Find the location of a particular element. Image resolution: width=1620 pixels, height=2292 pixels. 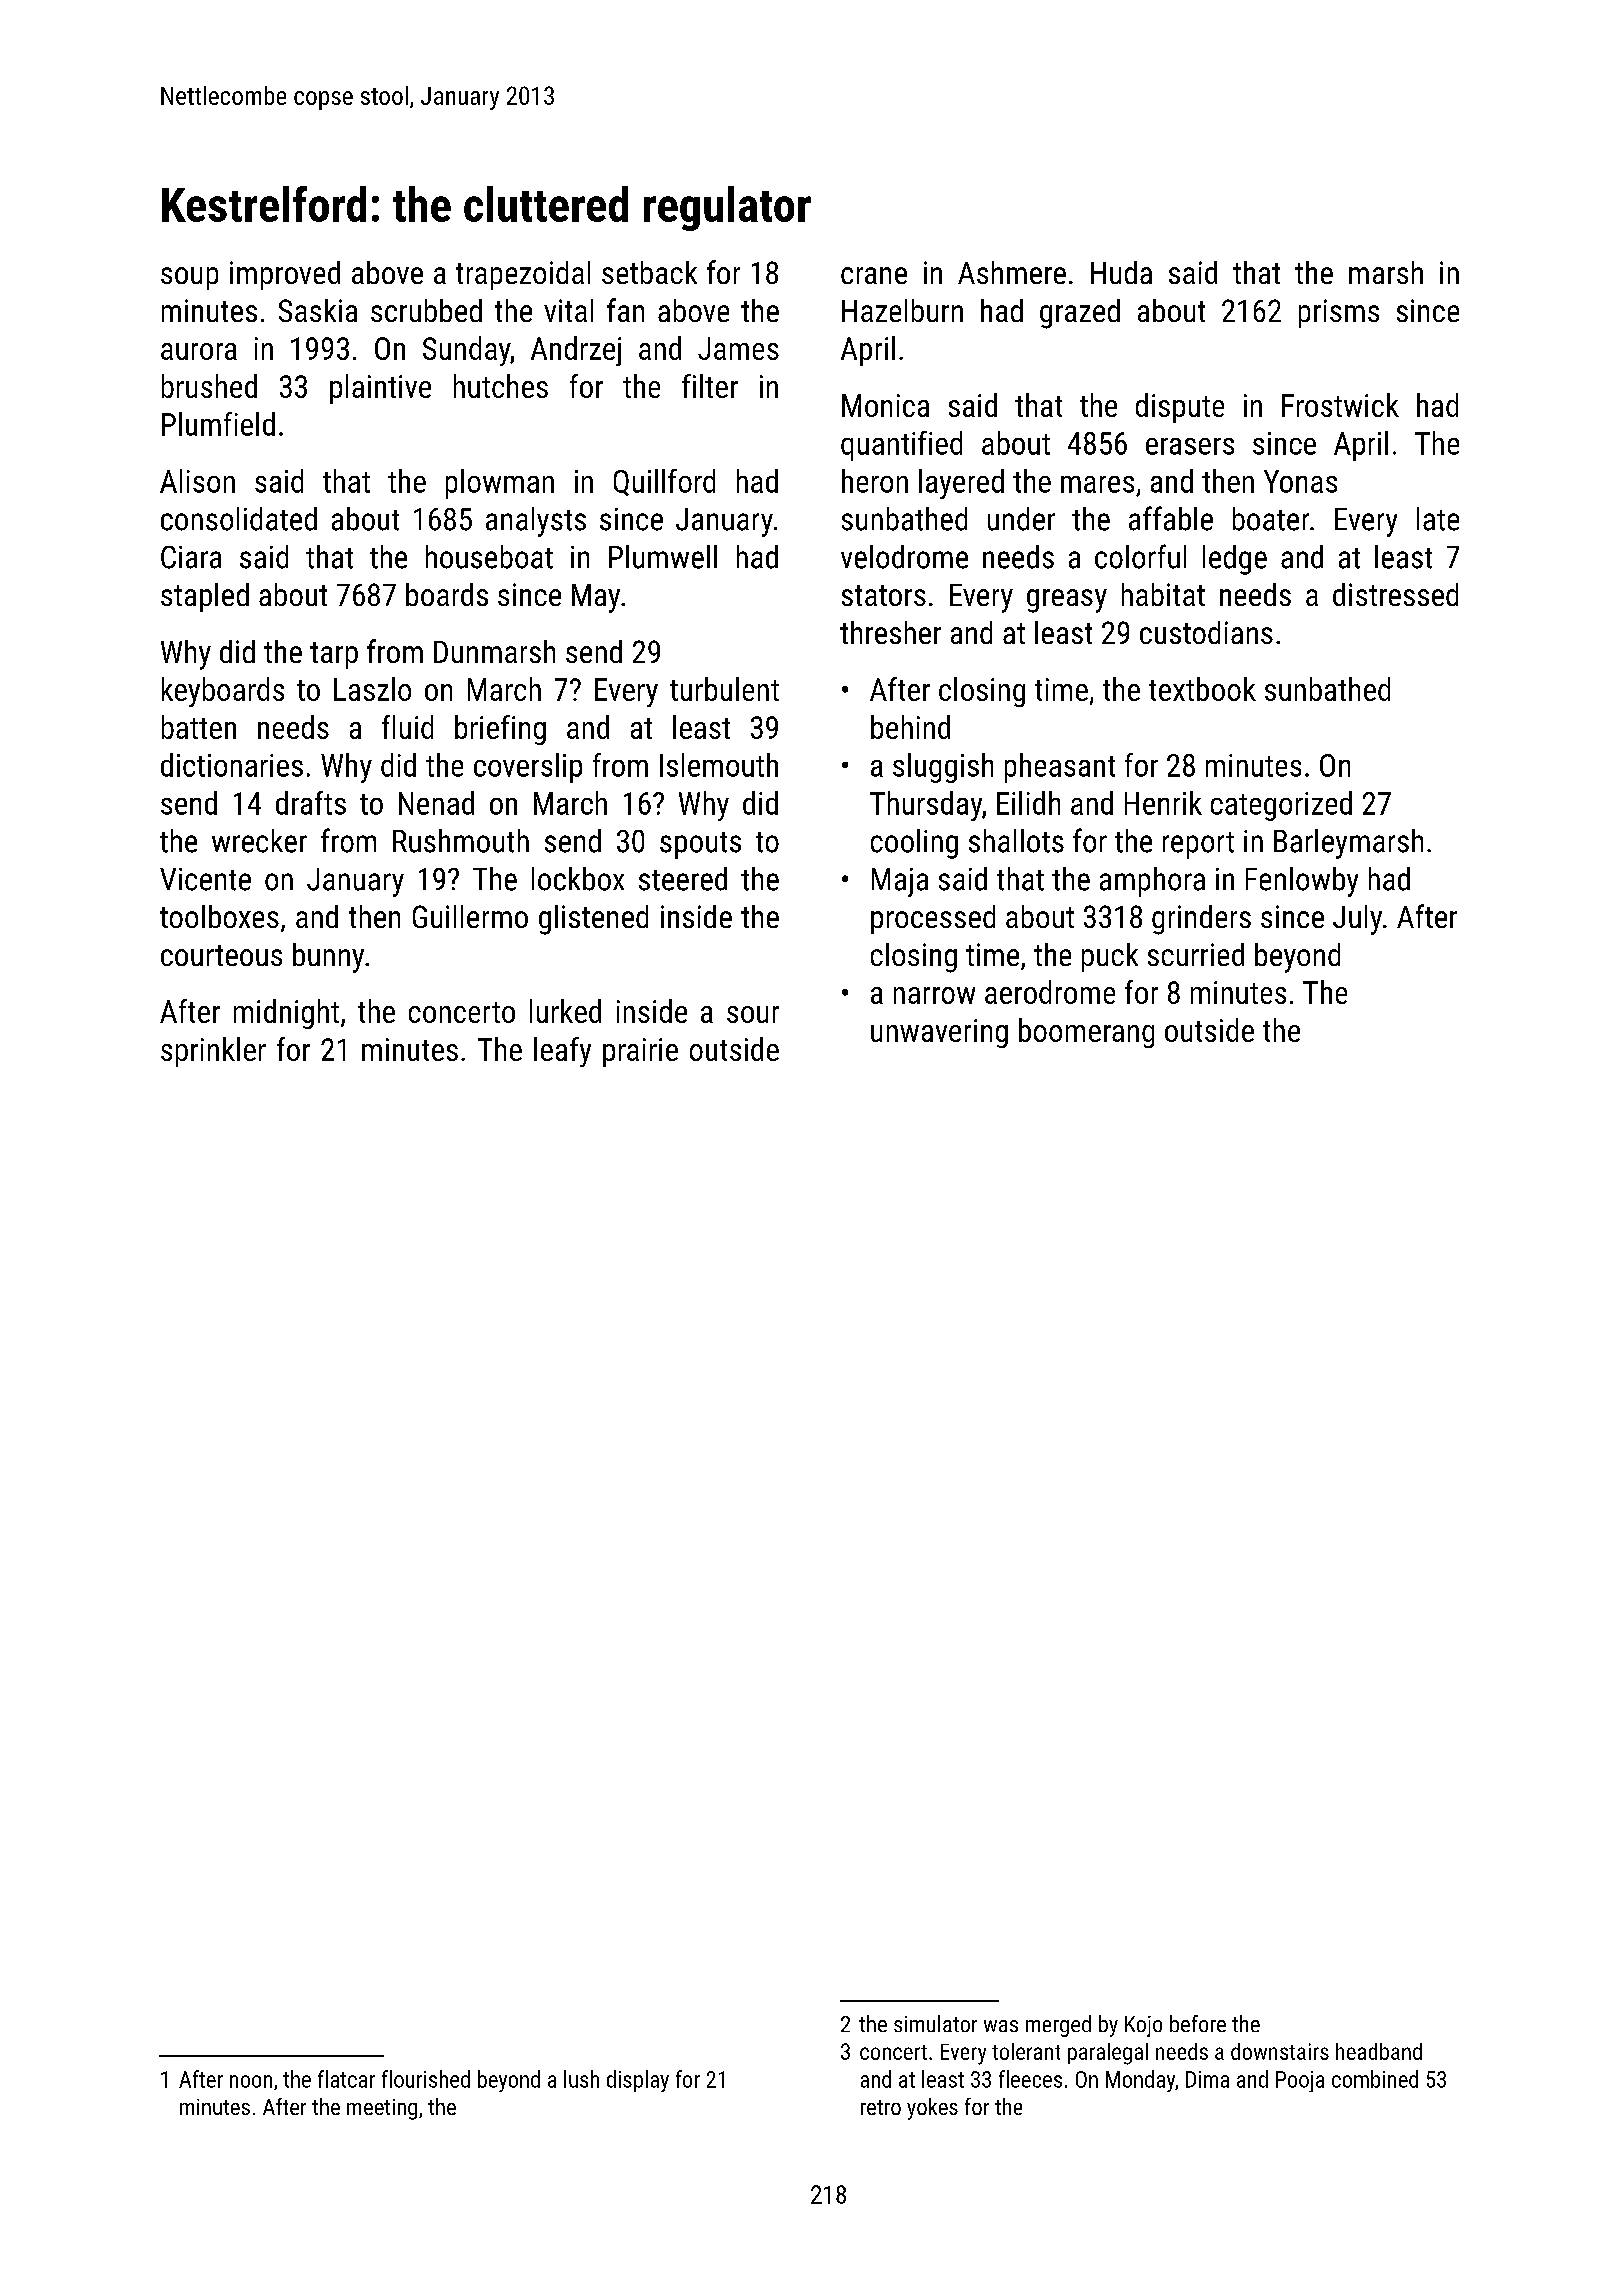

prisms is located at coordinates (1339, 313).
